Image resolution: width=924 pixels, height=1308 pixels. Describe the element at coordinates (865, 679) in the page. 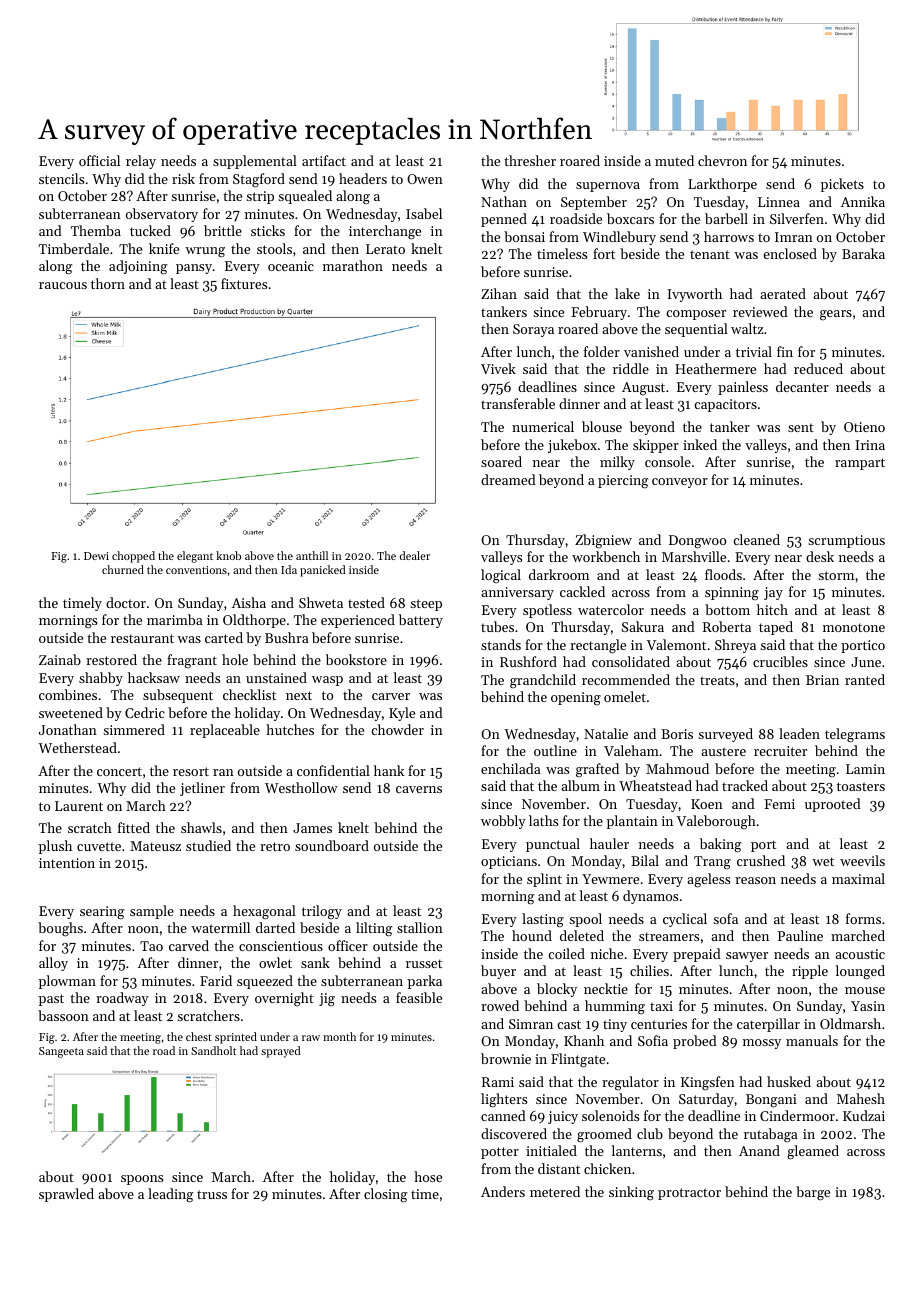

I see `ranted` at that location.
